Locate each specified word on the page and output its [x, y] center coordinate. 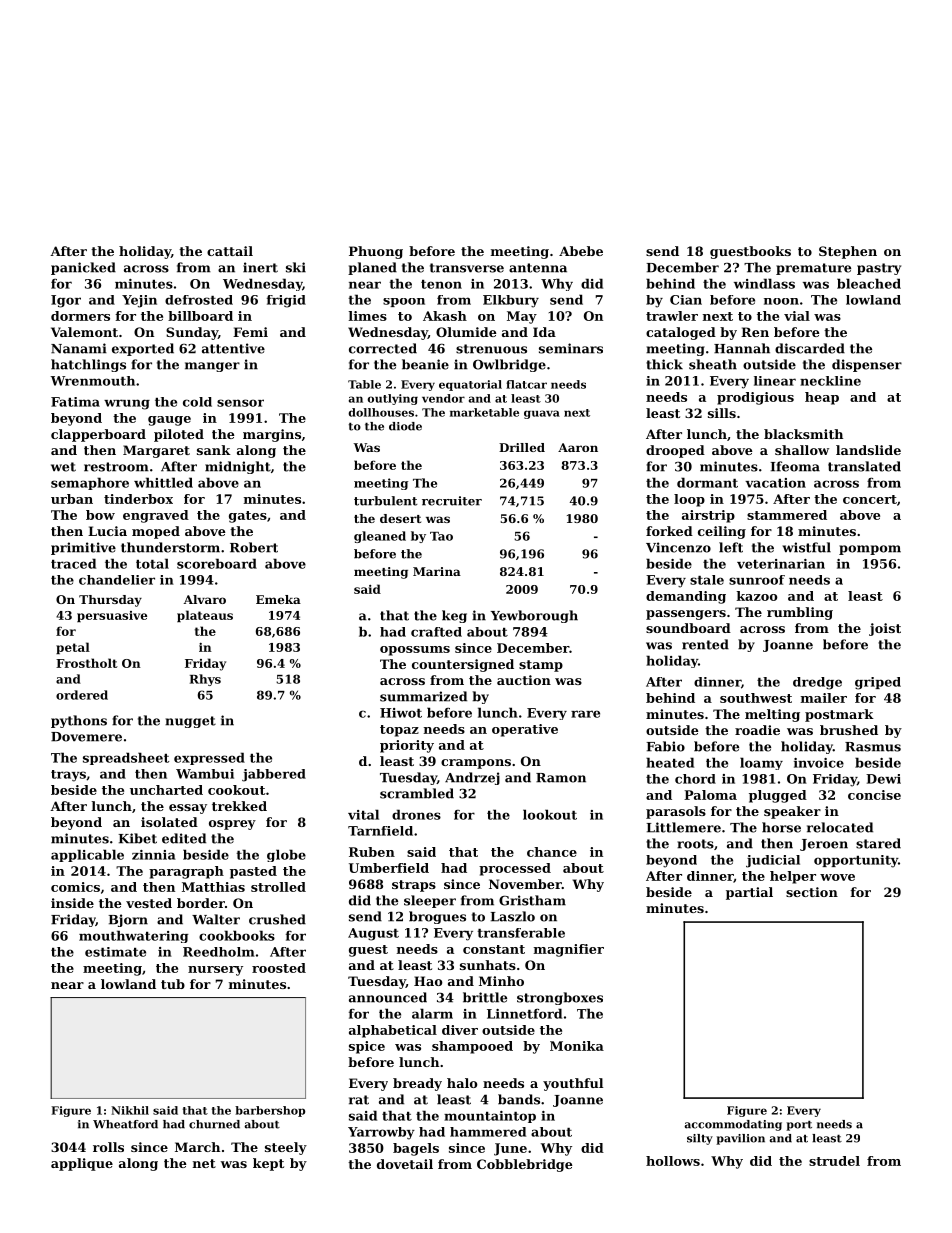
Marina [437, 571]
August [373, 934]
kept [268, 1164]
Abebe [581, 251]
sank [214, 450]
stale [707, 580]
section [812, 892]
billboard [200, 316]
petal [73, 648]
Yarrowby [381, 1133]
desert [400, 518]
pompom [870, 550]
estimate [115, 952]
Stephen [848, 252]
